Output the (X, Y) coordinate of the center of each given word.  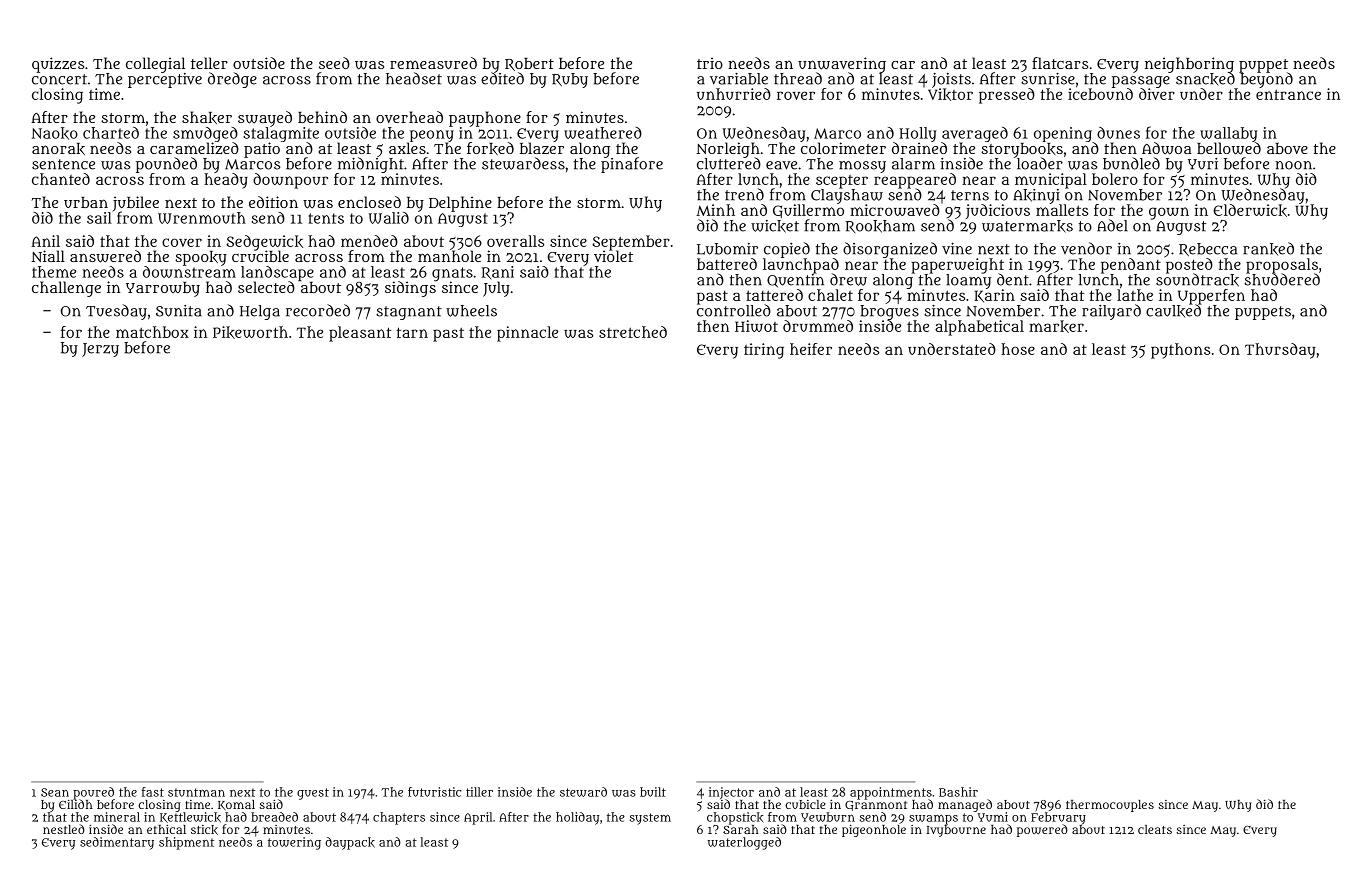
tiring (764, 351)
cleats (1155, 829)
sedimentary (117, 843)
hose (1018, 349)
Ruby (570, 80)
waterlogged (744, 843)
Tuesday (116, 312)
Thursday (1280, 351)
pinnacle (527, 334)
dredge (232, 80)
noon (1293, 165)
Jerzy (100, 350)
